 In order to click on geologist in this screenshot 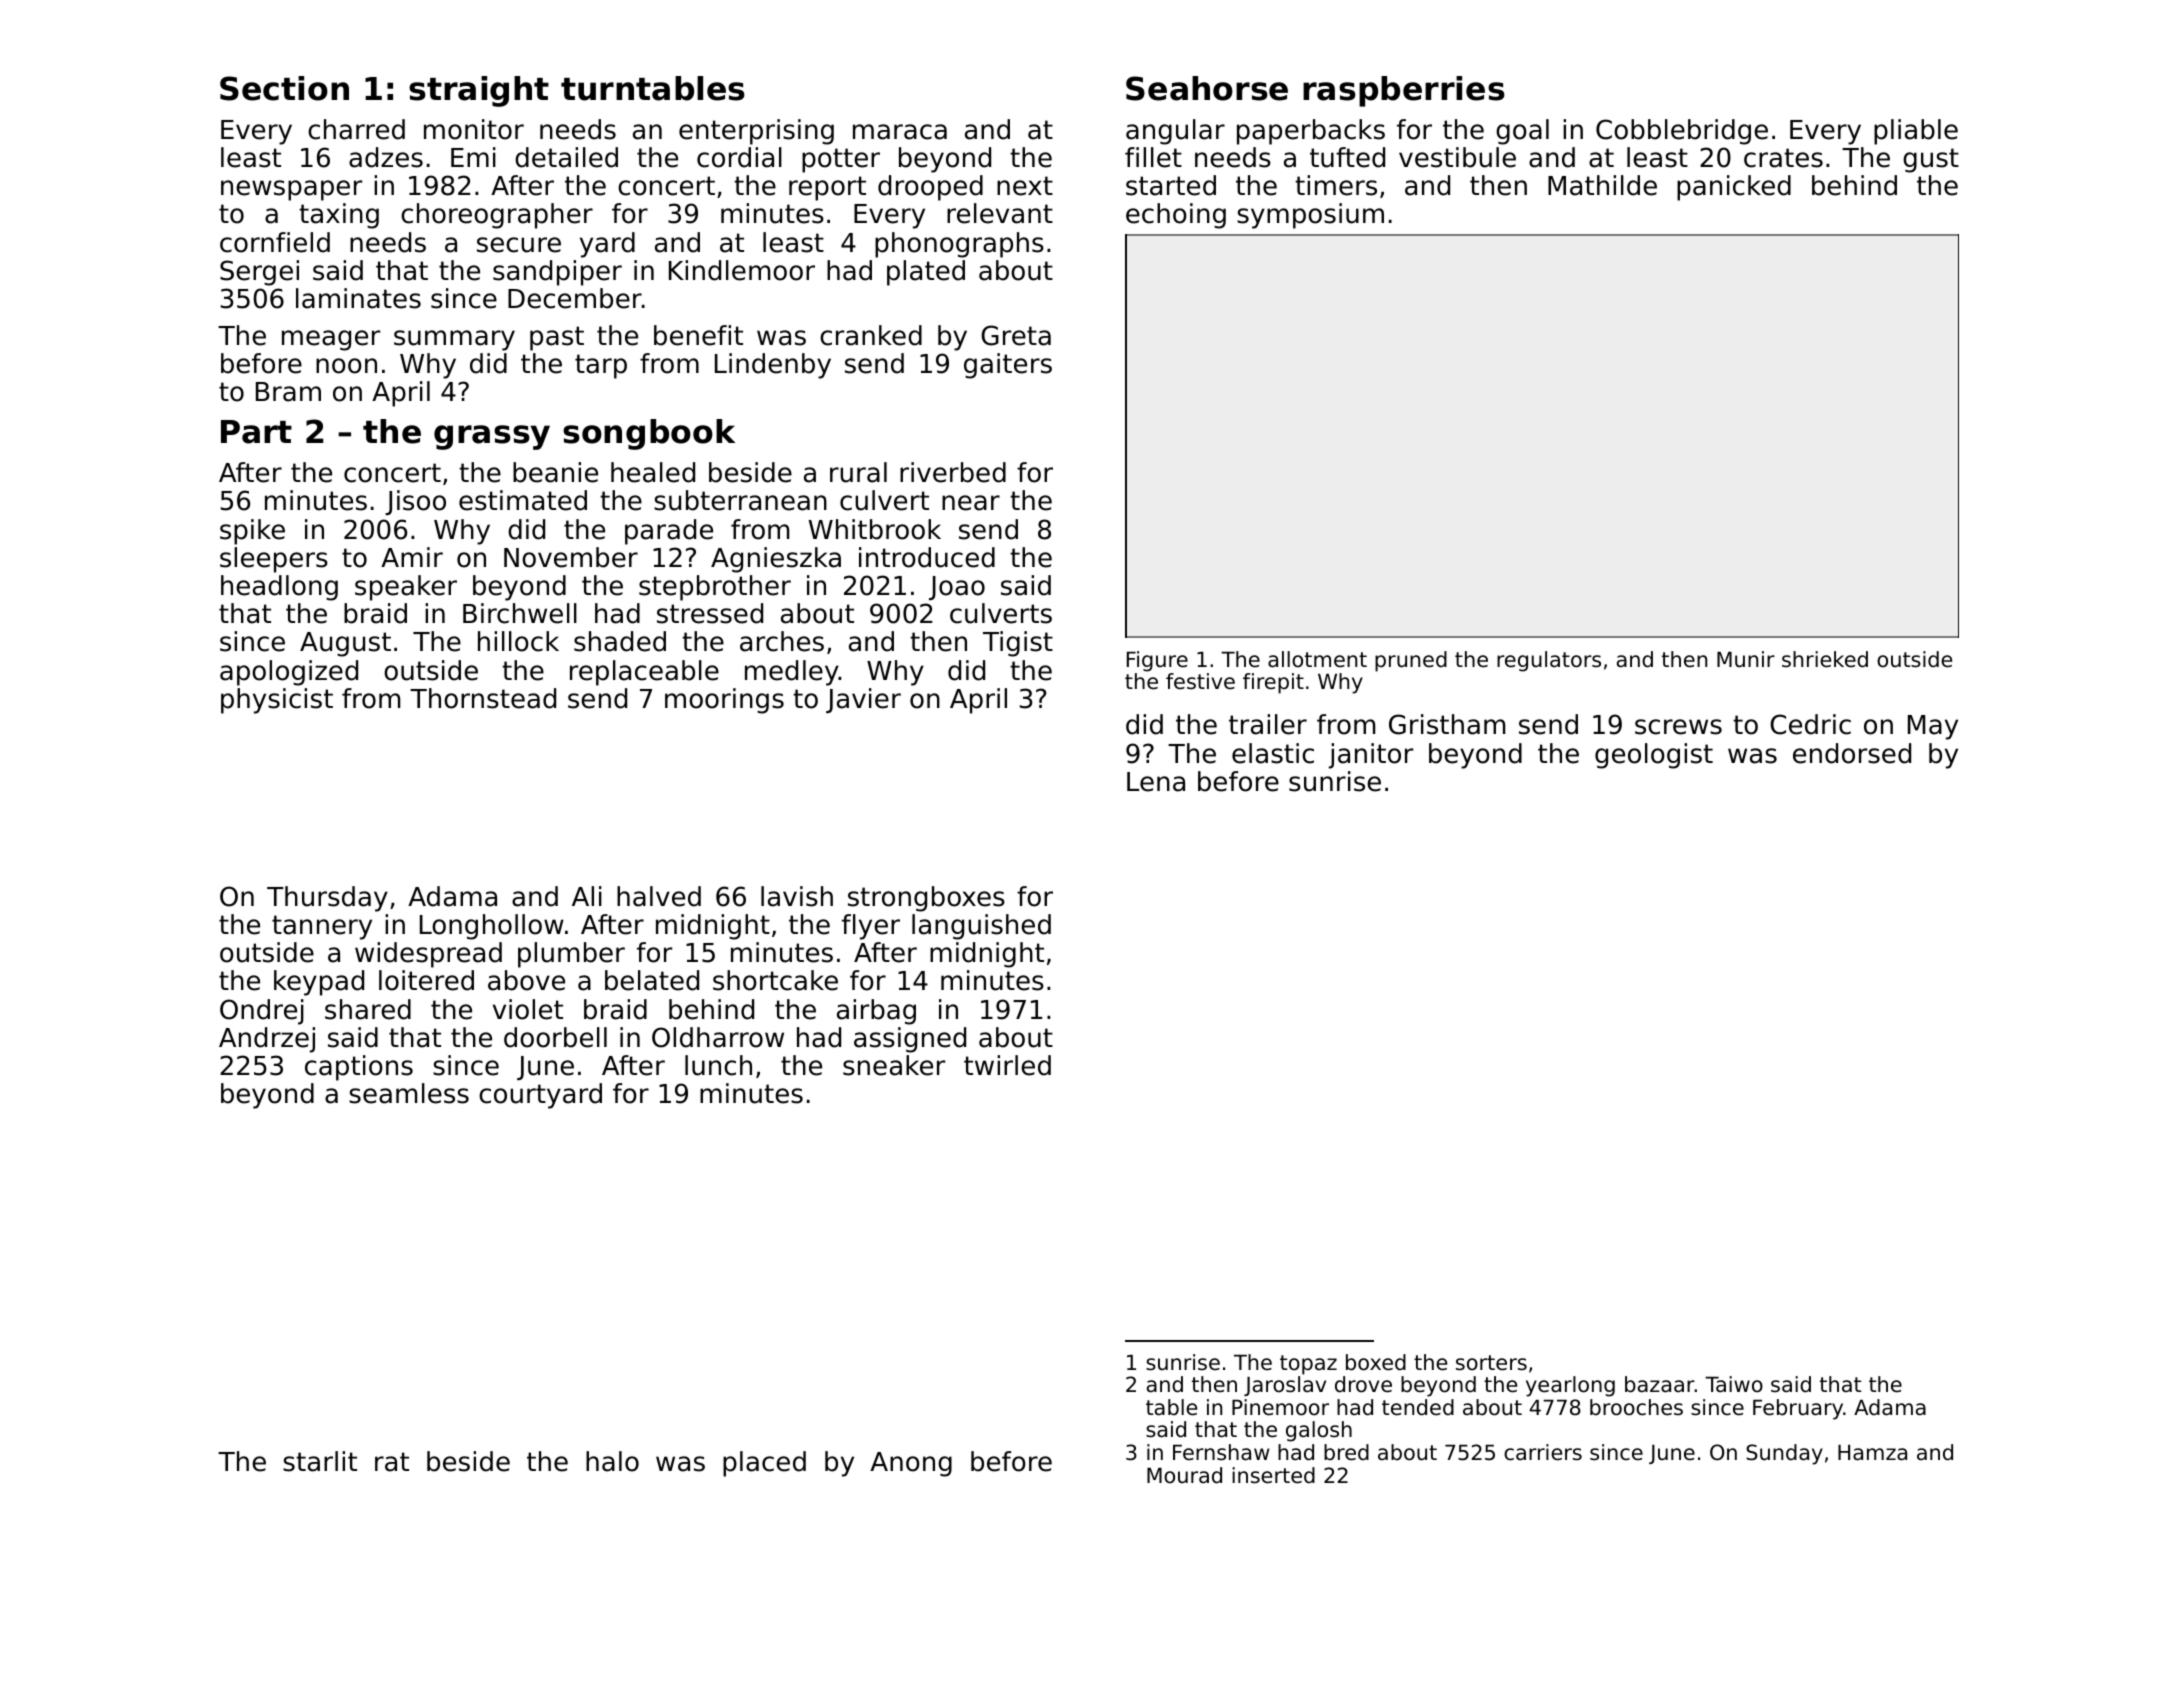, I will do `click(1654, 756)`.
